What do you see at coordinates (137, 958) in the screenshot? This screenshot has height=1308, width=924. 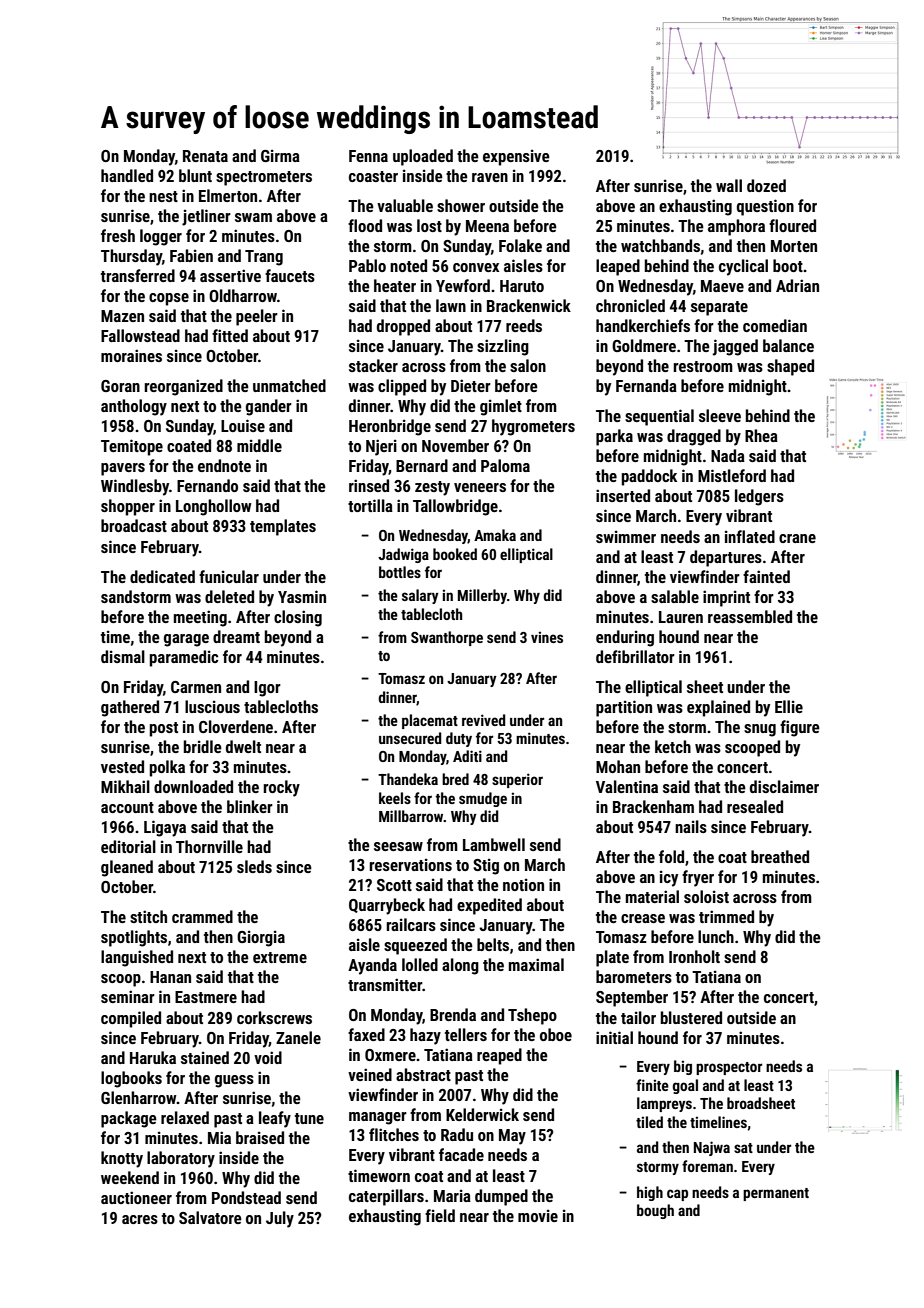 I see `languished` at bounding box center [137, 958].
